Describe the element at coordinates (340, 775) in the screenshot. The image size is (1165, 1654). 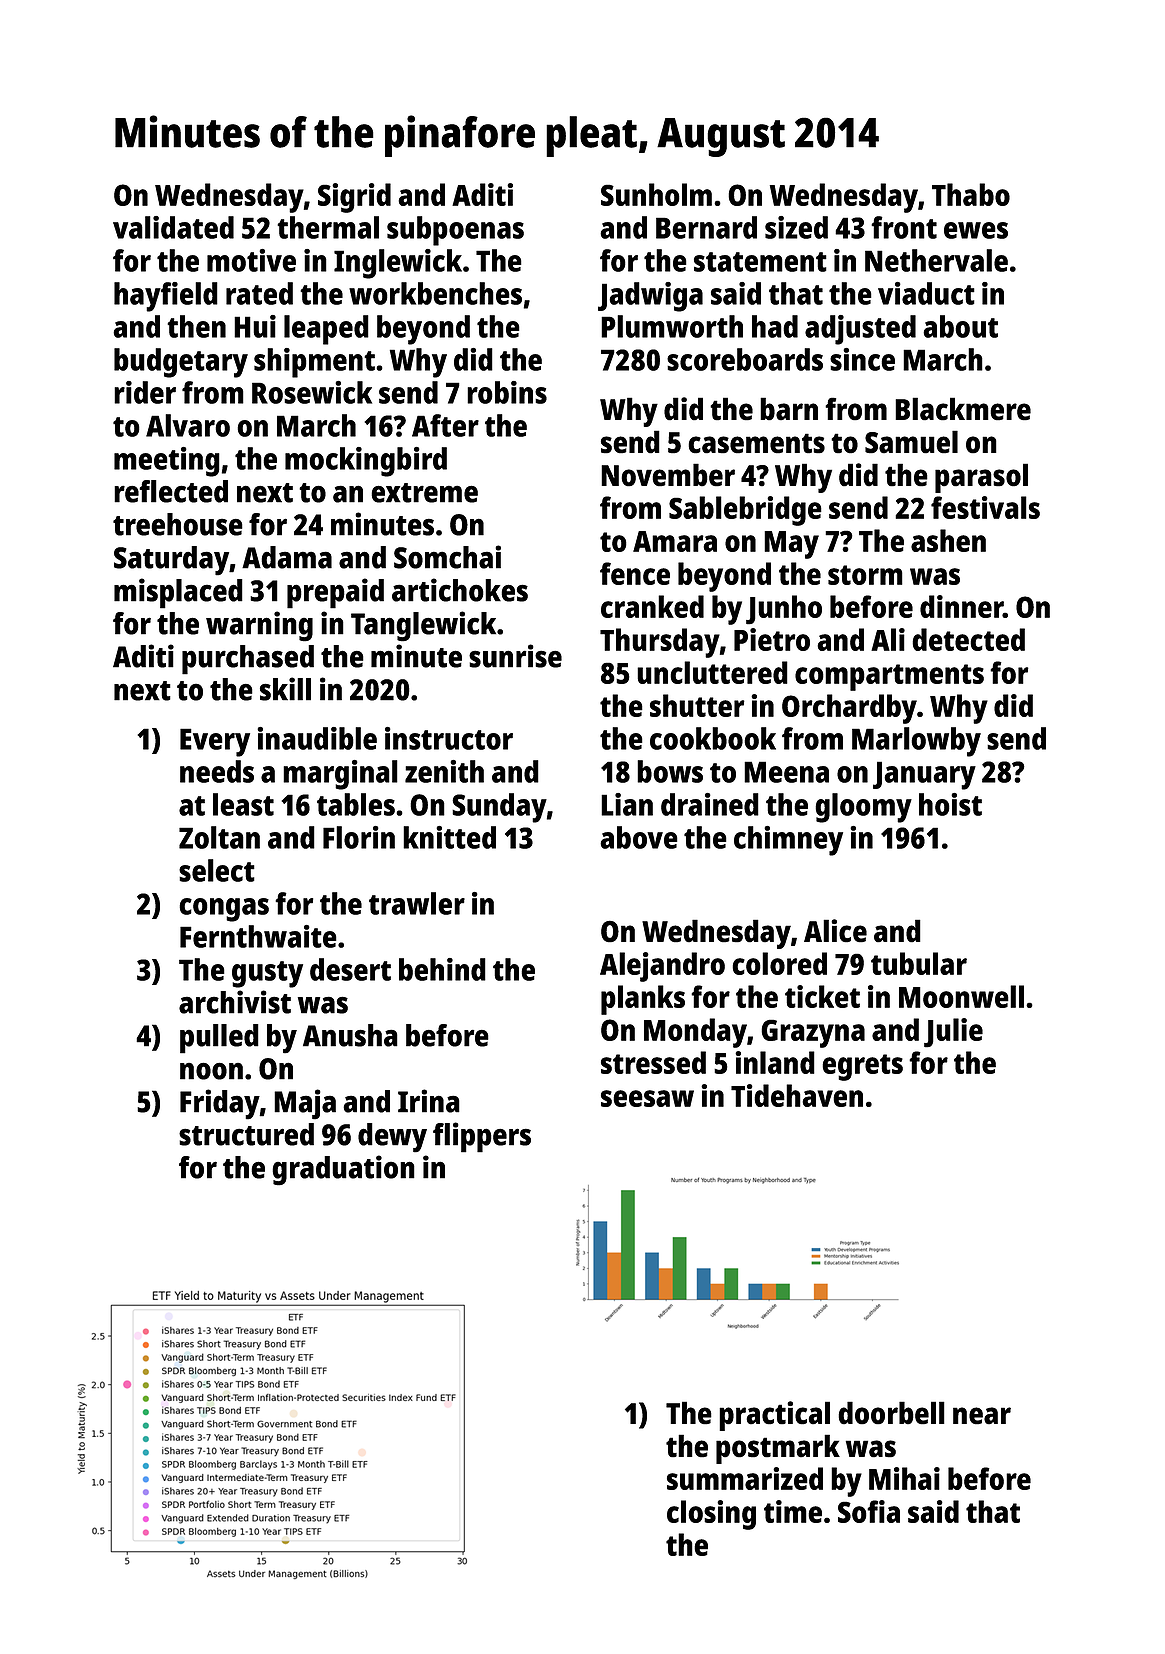
I see `marginal` at that location.
